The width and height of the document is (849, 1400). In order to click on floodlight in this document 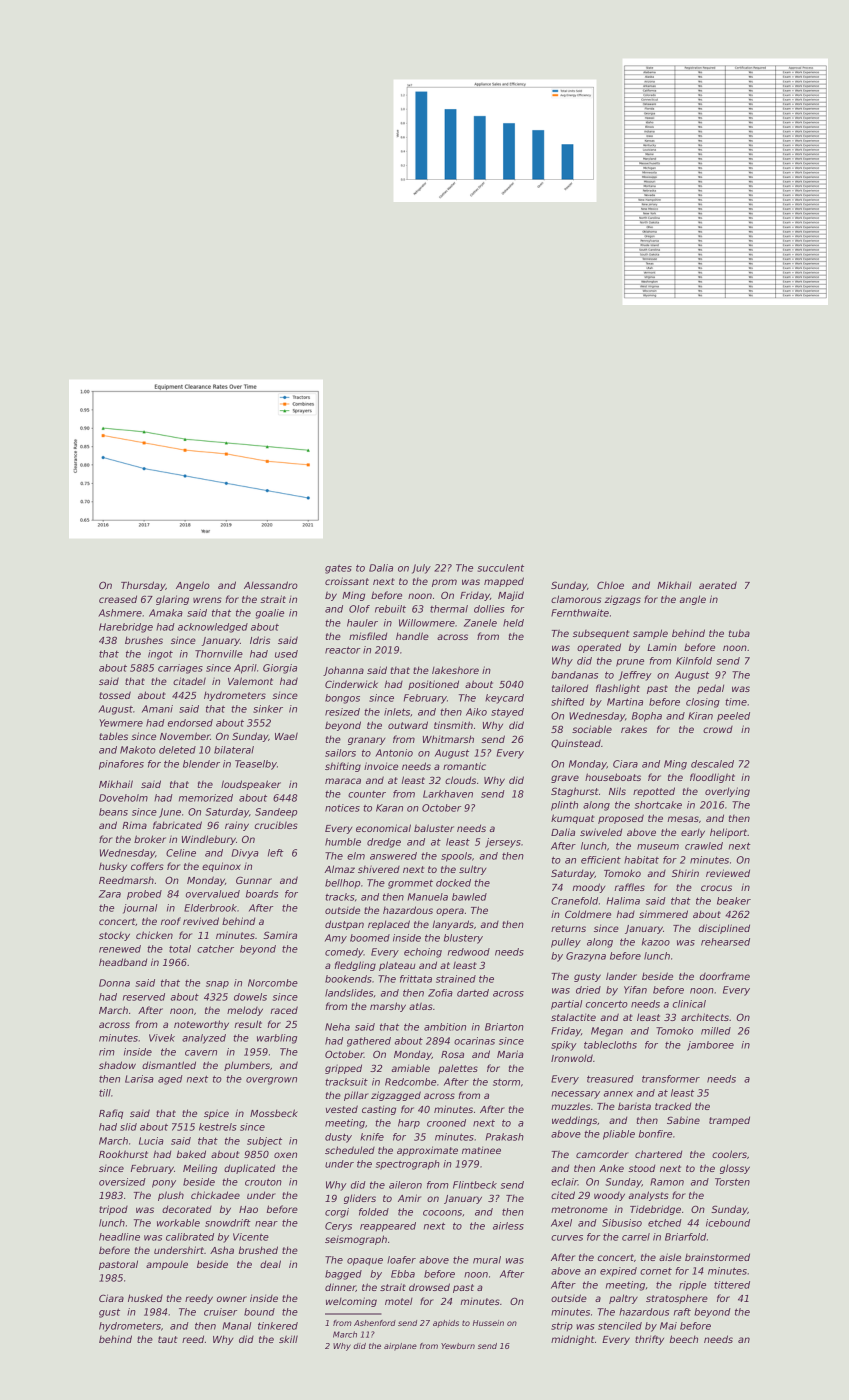, I will do `click(712, 778)`.
